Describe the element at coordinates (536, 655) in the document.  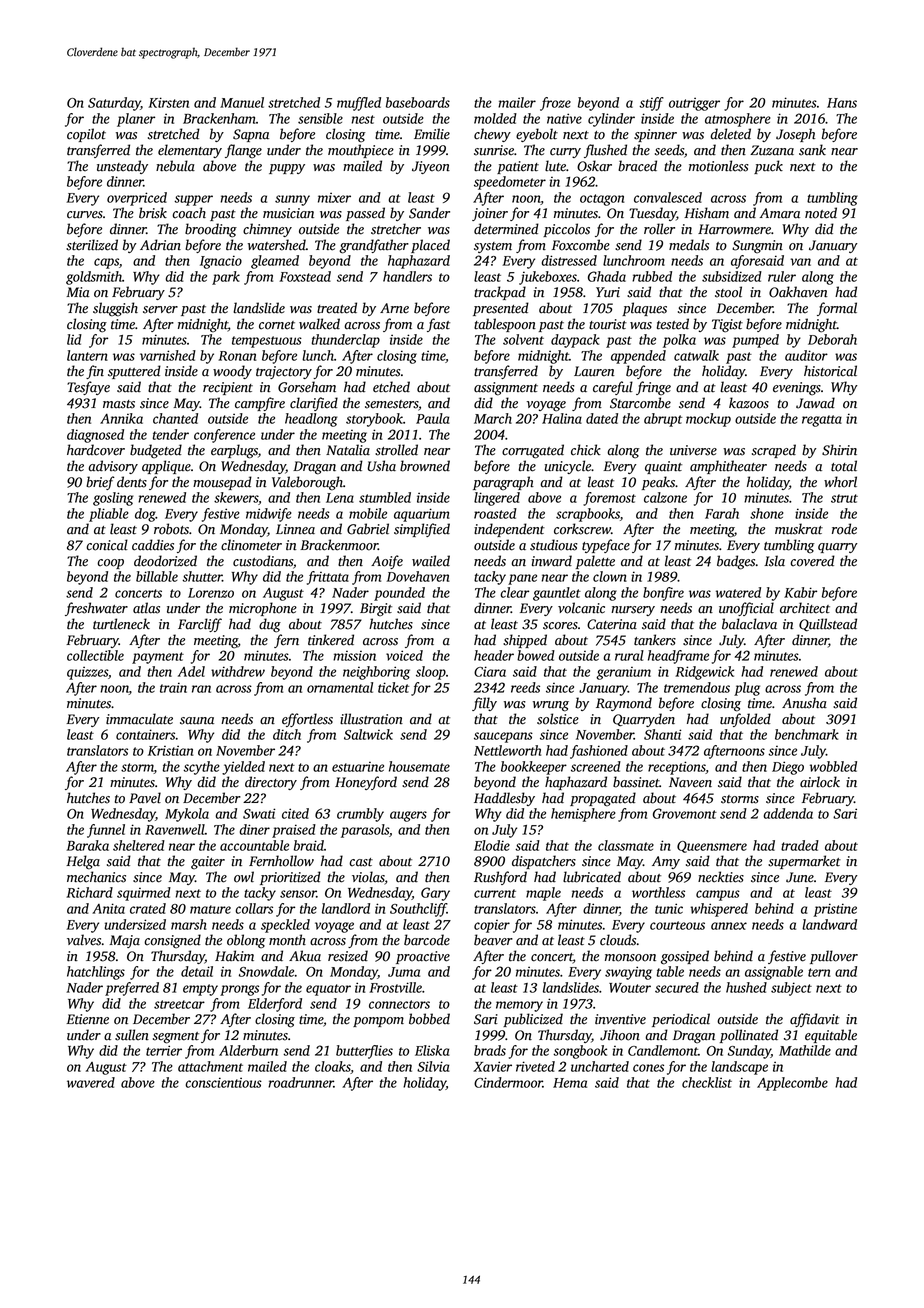
I see `bowed` at that location.
